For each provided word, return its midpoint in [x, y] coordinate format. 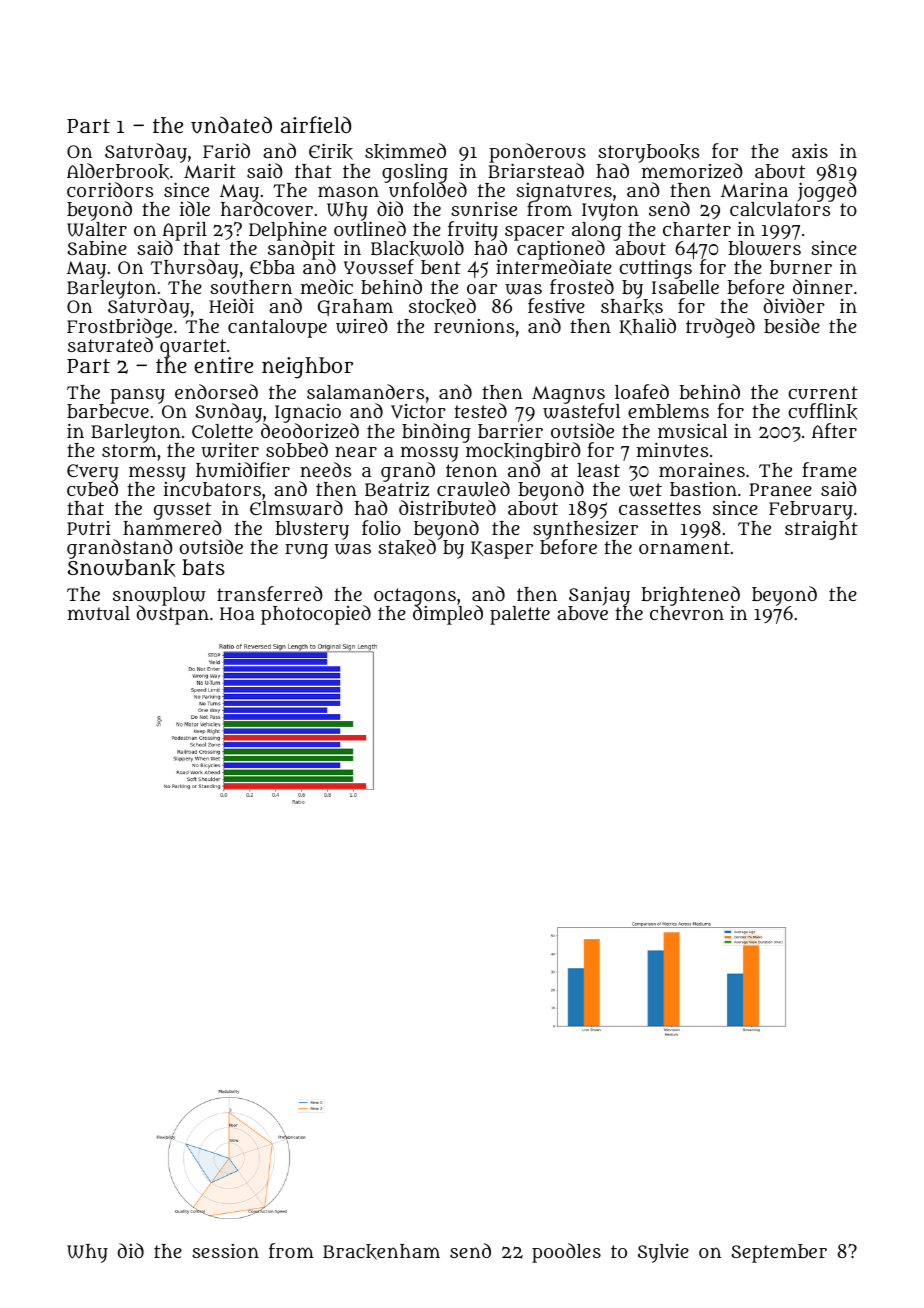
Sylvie [663, 1253]
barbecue [108, 411]
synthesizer [585, 530]
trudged [720, 328]
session [225, 1251]
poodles [566, 1253]
